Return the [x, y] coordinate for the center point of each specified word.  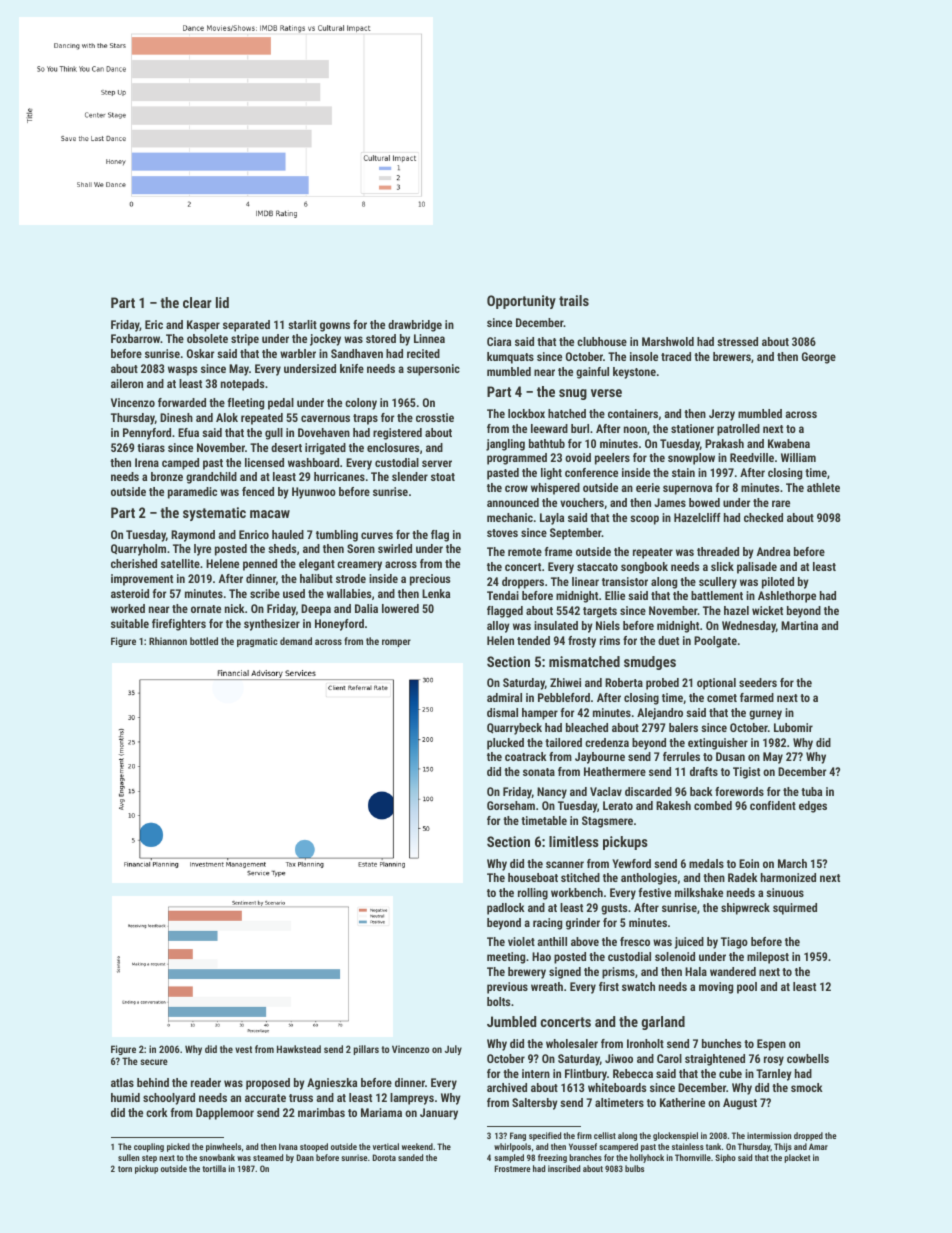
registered [397, 434]
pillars [366, 1050]
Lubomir [793, 727]
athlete [823, 487]
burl [580, 428]
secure [154, 1062]
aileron [127, 383]
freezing [552, 1158]
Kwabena [789, 443]
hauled [288, 534]
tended [533, 640]
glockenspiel [675, 1136]
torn [125, 1169]
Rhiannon [168, 641]
